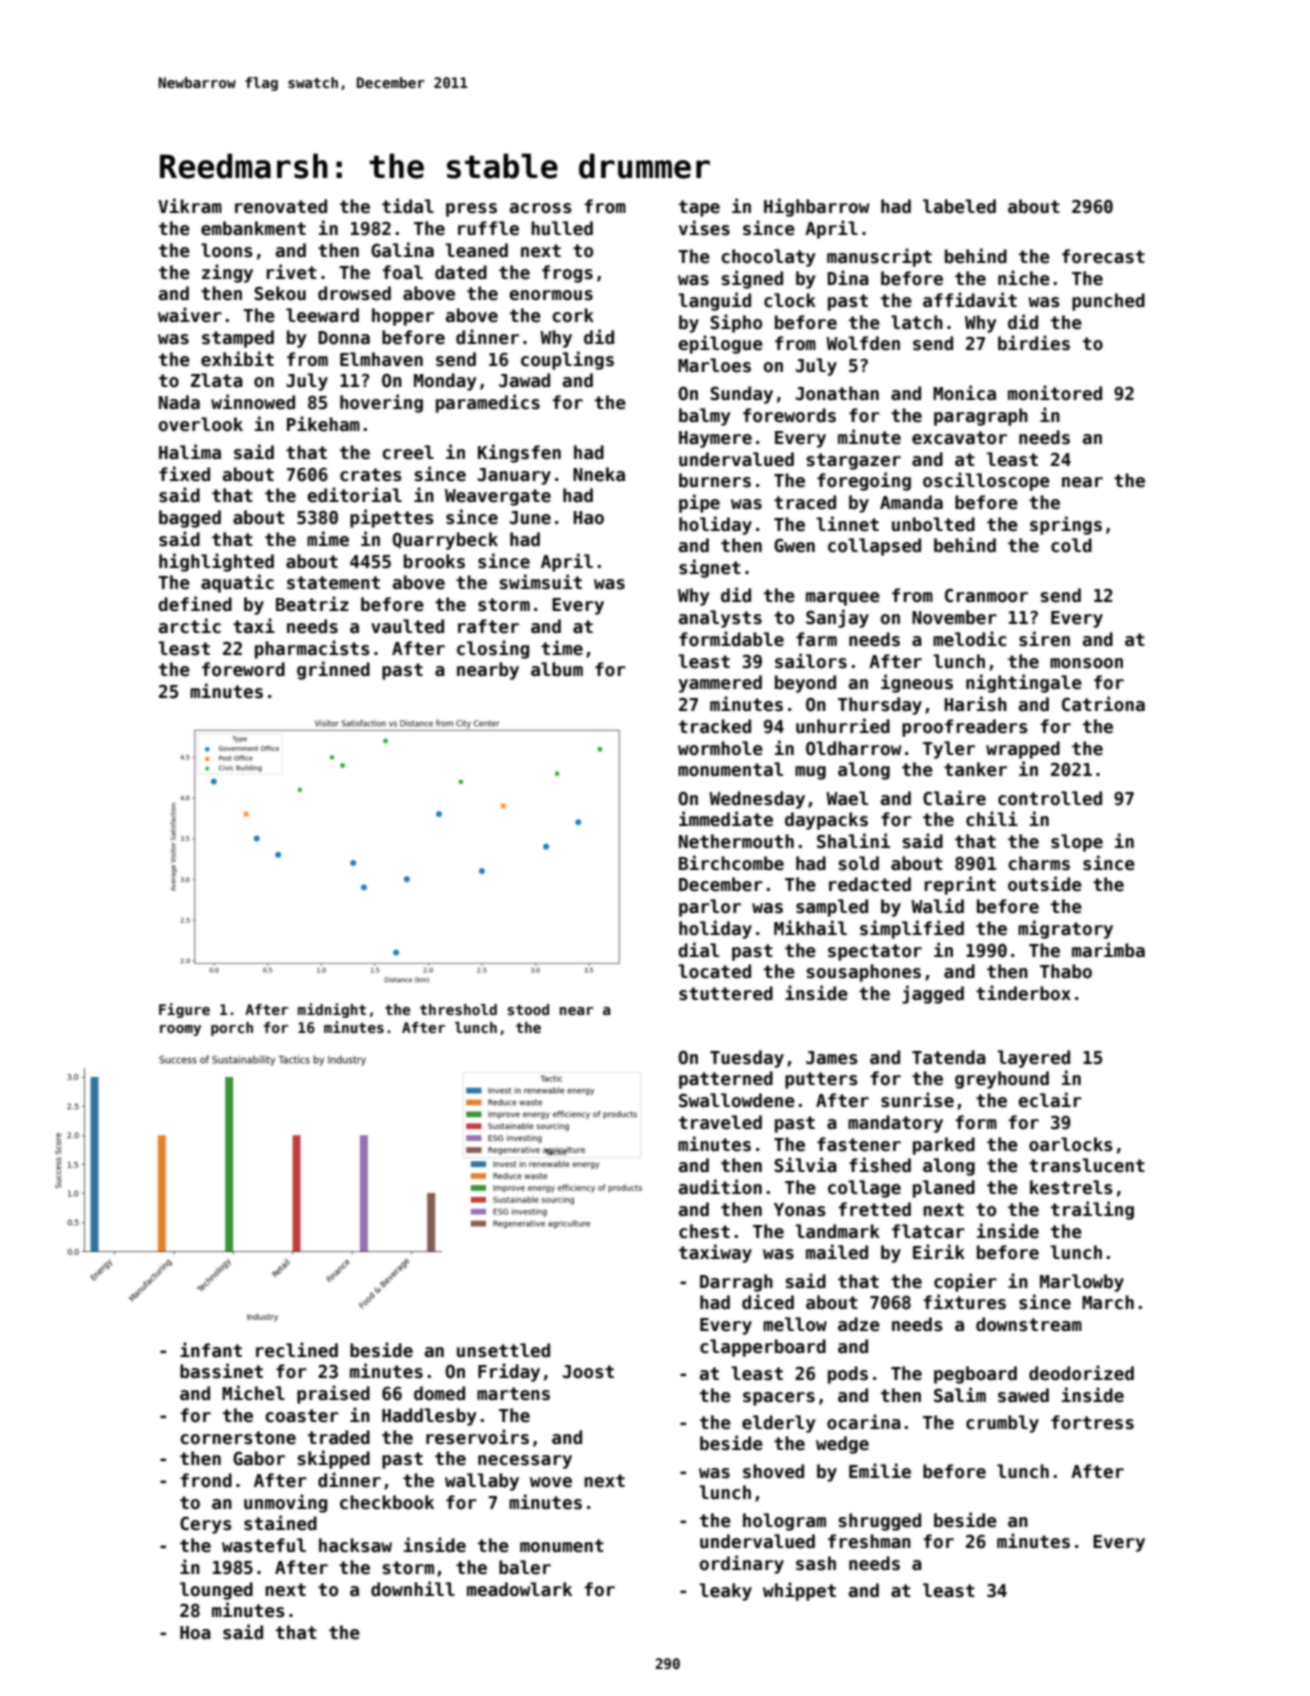  I want to click on Darragh, so click(736, 1283).
